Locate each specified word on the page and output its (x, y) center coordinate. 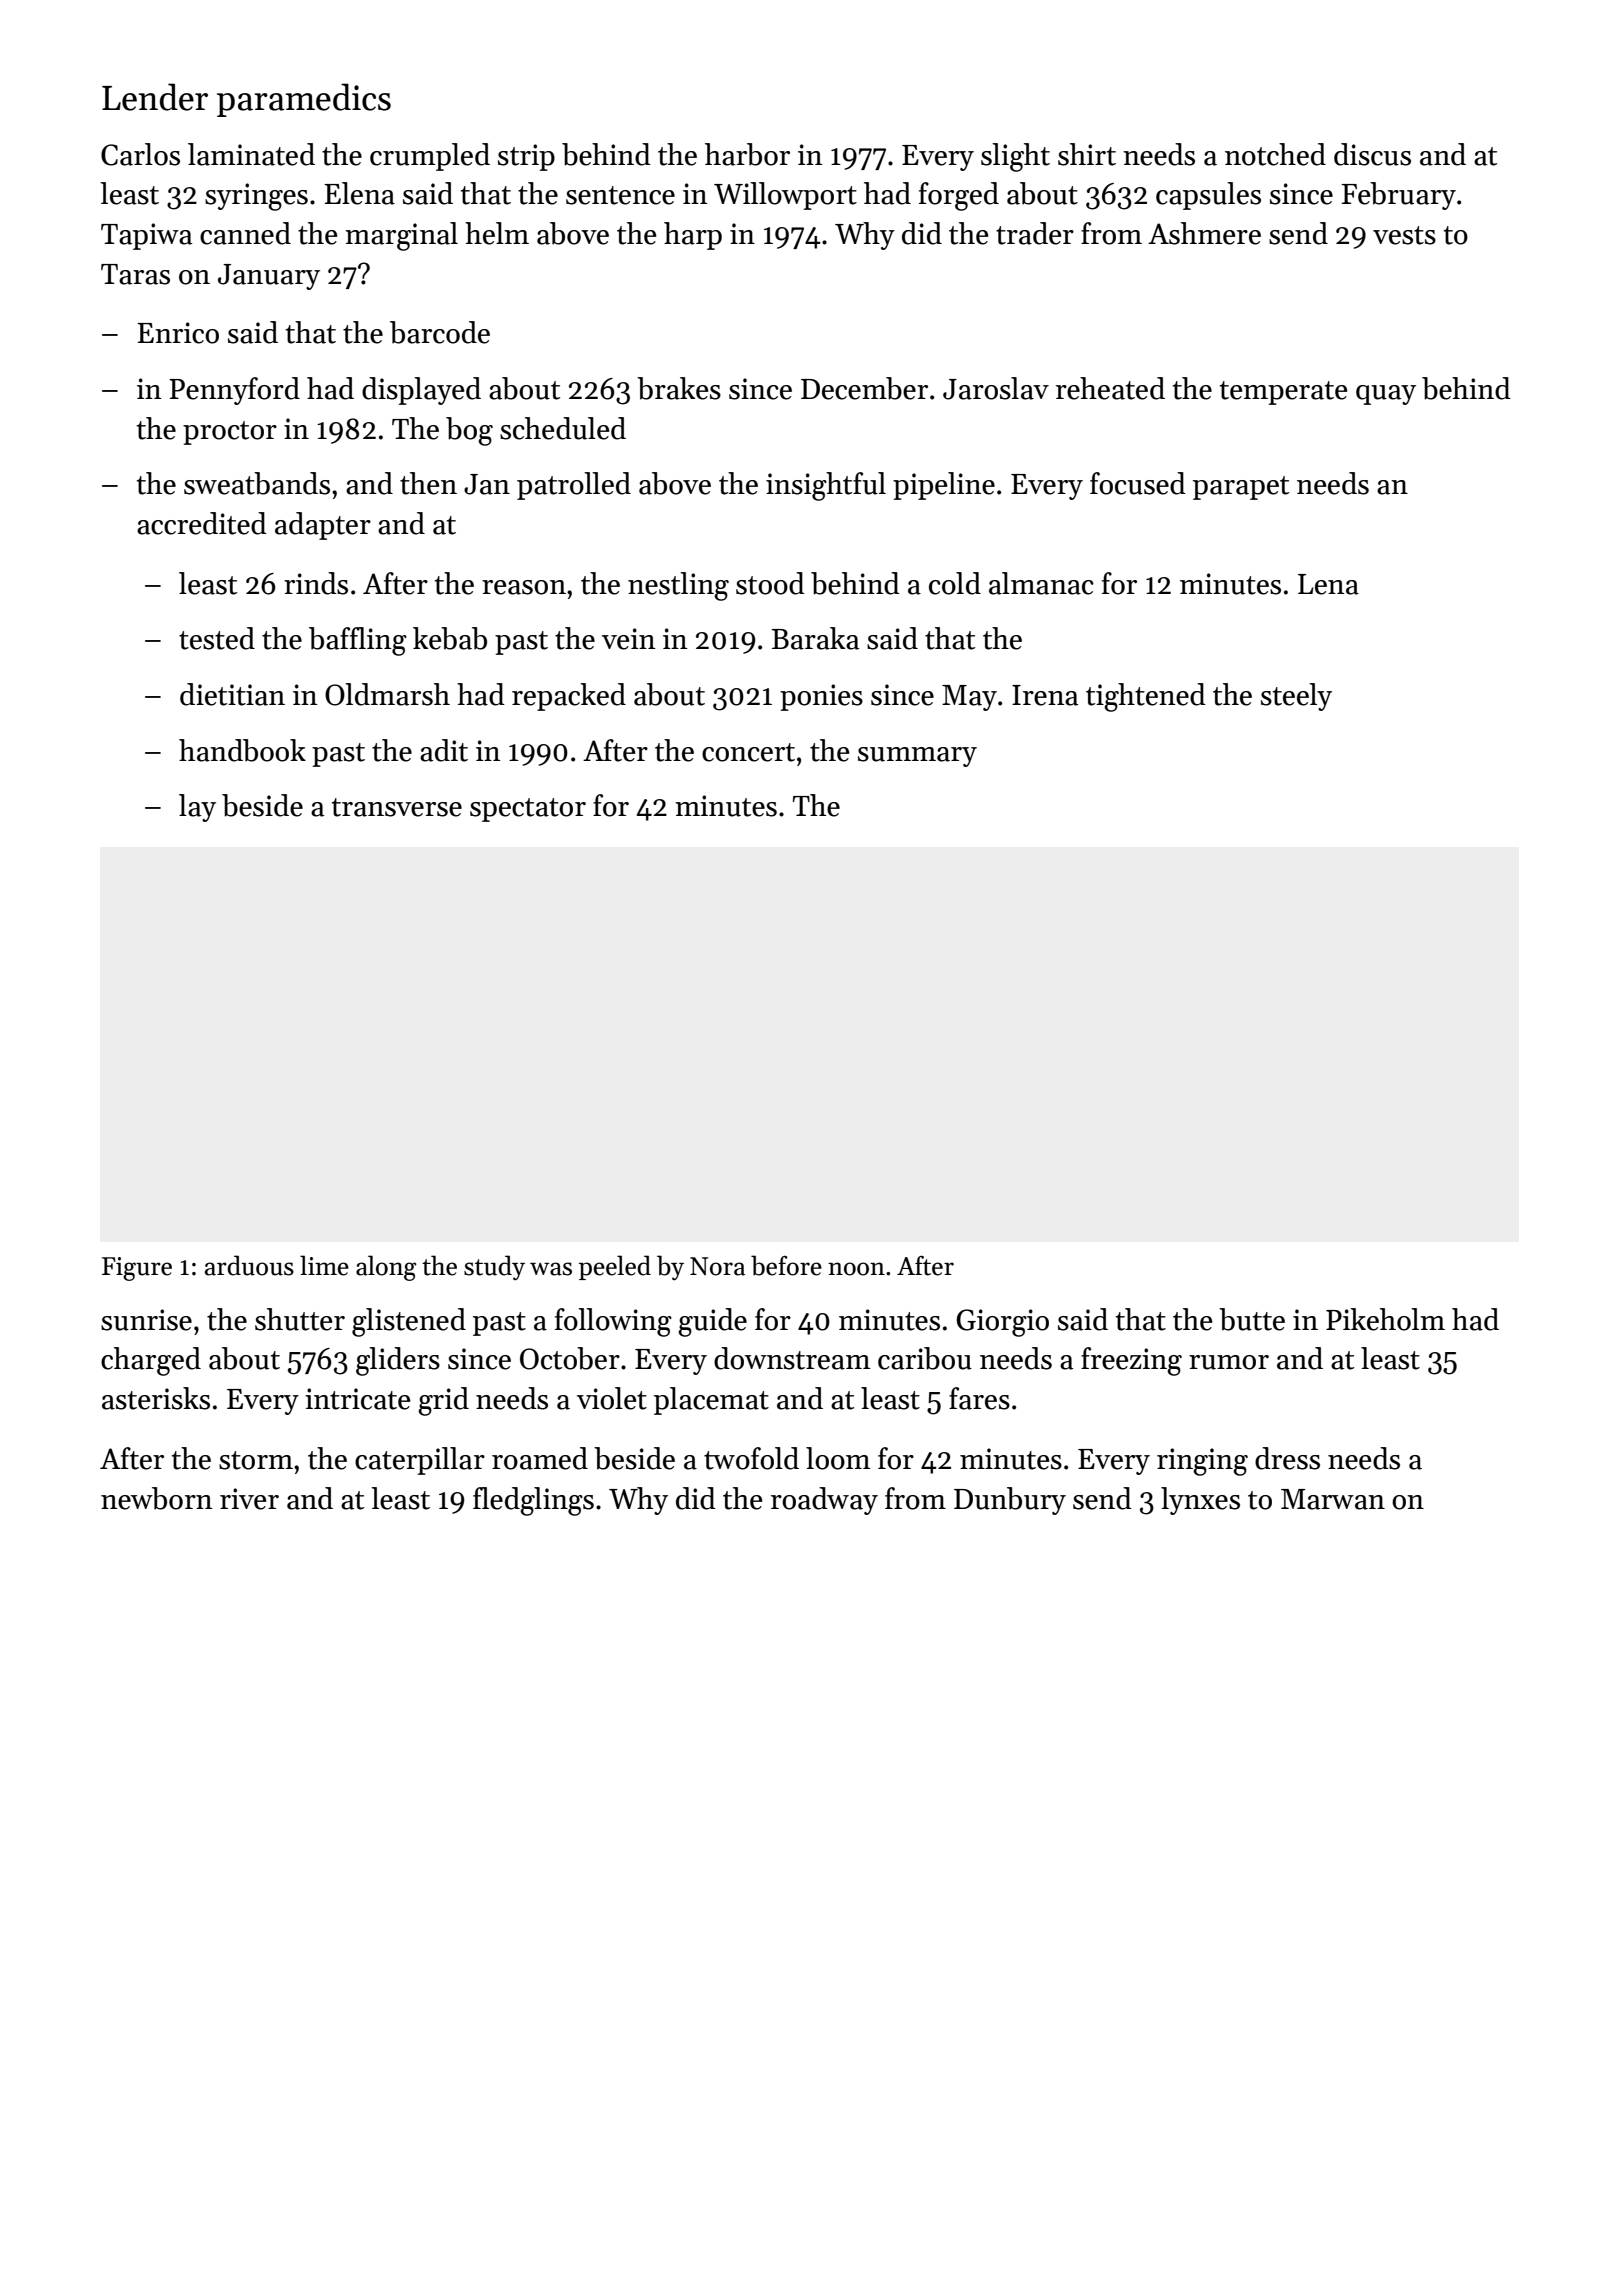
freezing (1131, 1361)
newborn (157, 1498)
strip (526, 157)
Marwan (1333, 1499)
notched (1275, 154)
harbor (747, 154)
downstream (792, 1358)
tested (217, 638)
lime (324, 1265)
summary (917, 757)
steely (1296, 697)
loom (838, 1458)
